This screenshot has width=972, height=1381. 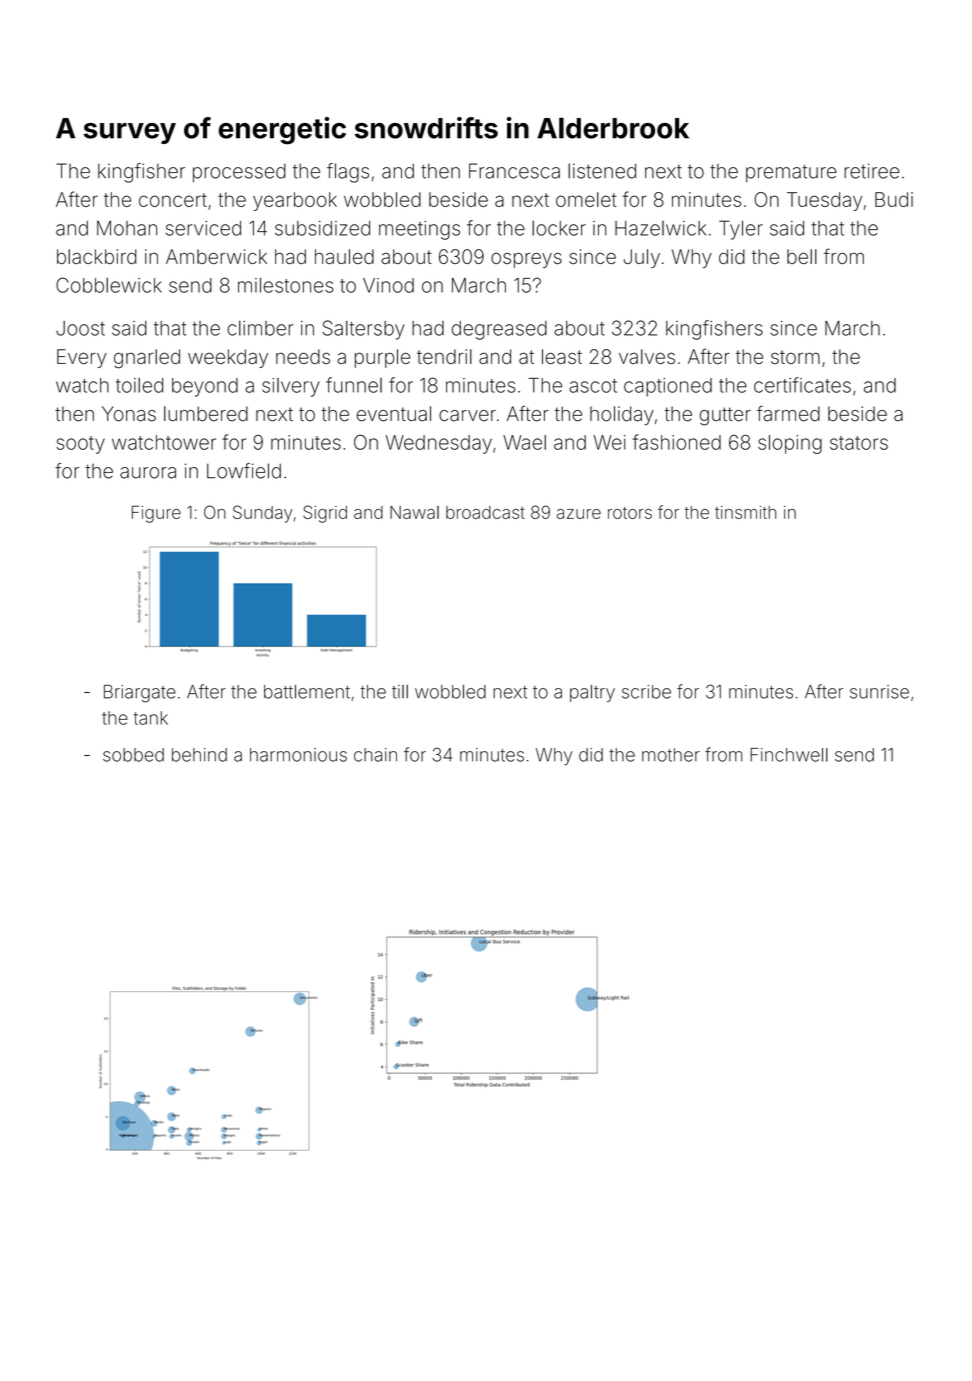 What do you see at coordinates (526, 260) in the screenshot?
I see `ospreys` at bounding box center [526, 260].
